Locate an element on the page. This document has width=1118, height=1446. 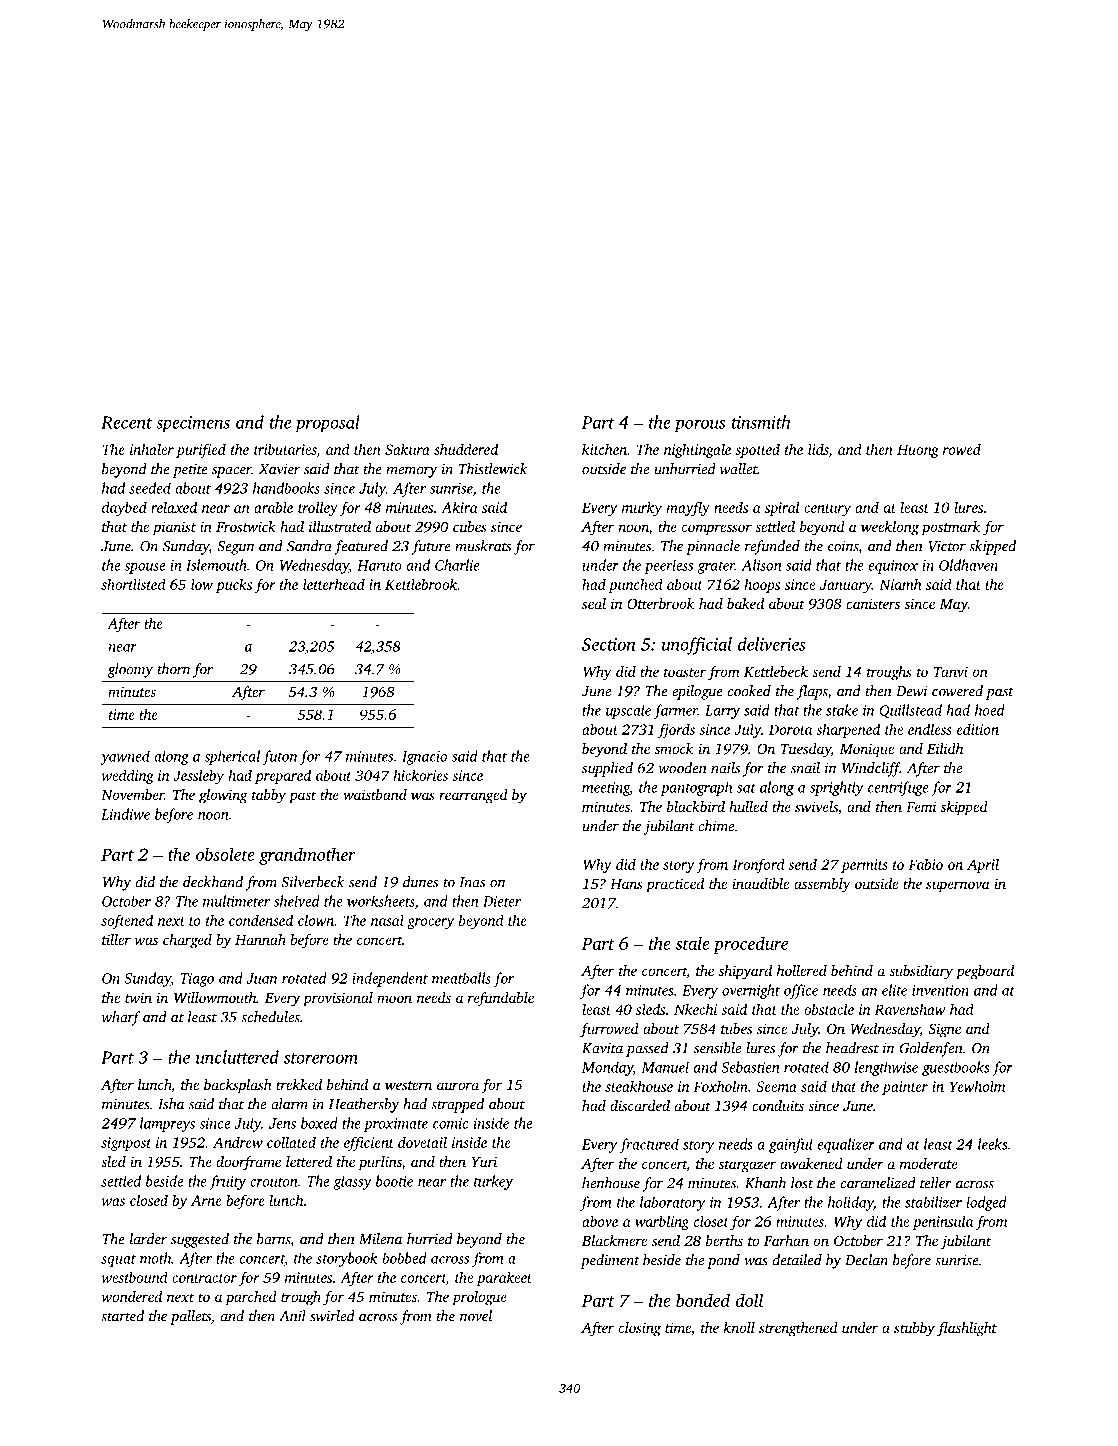
Otterbrook is located at coordinates (661, 603).
